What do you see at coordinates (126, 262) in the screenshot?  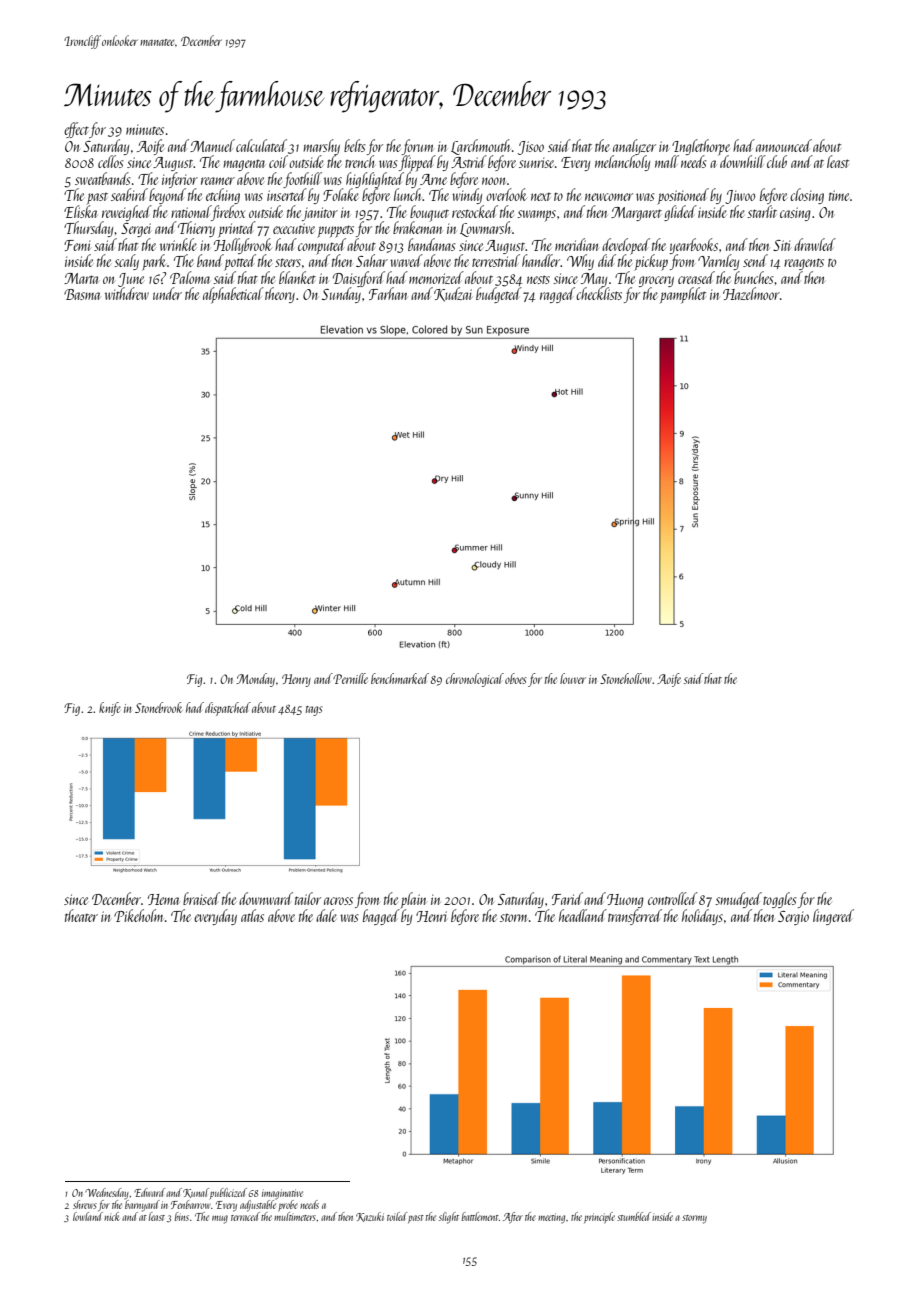 I see `scaly` at bounding box center [126, 262].
